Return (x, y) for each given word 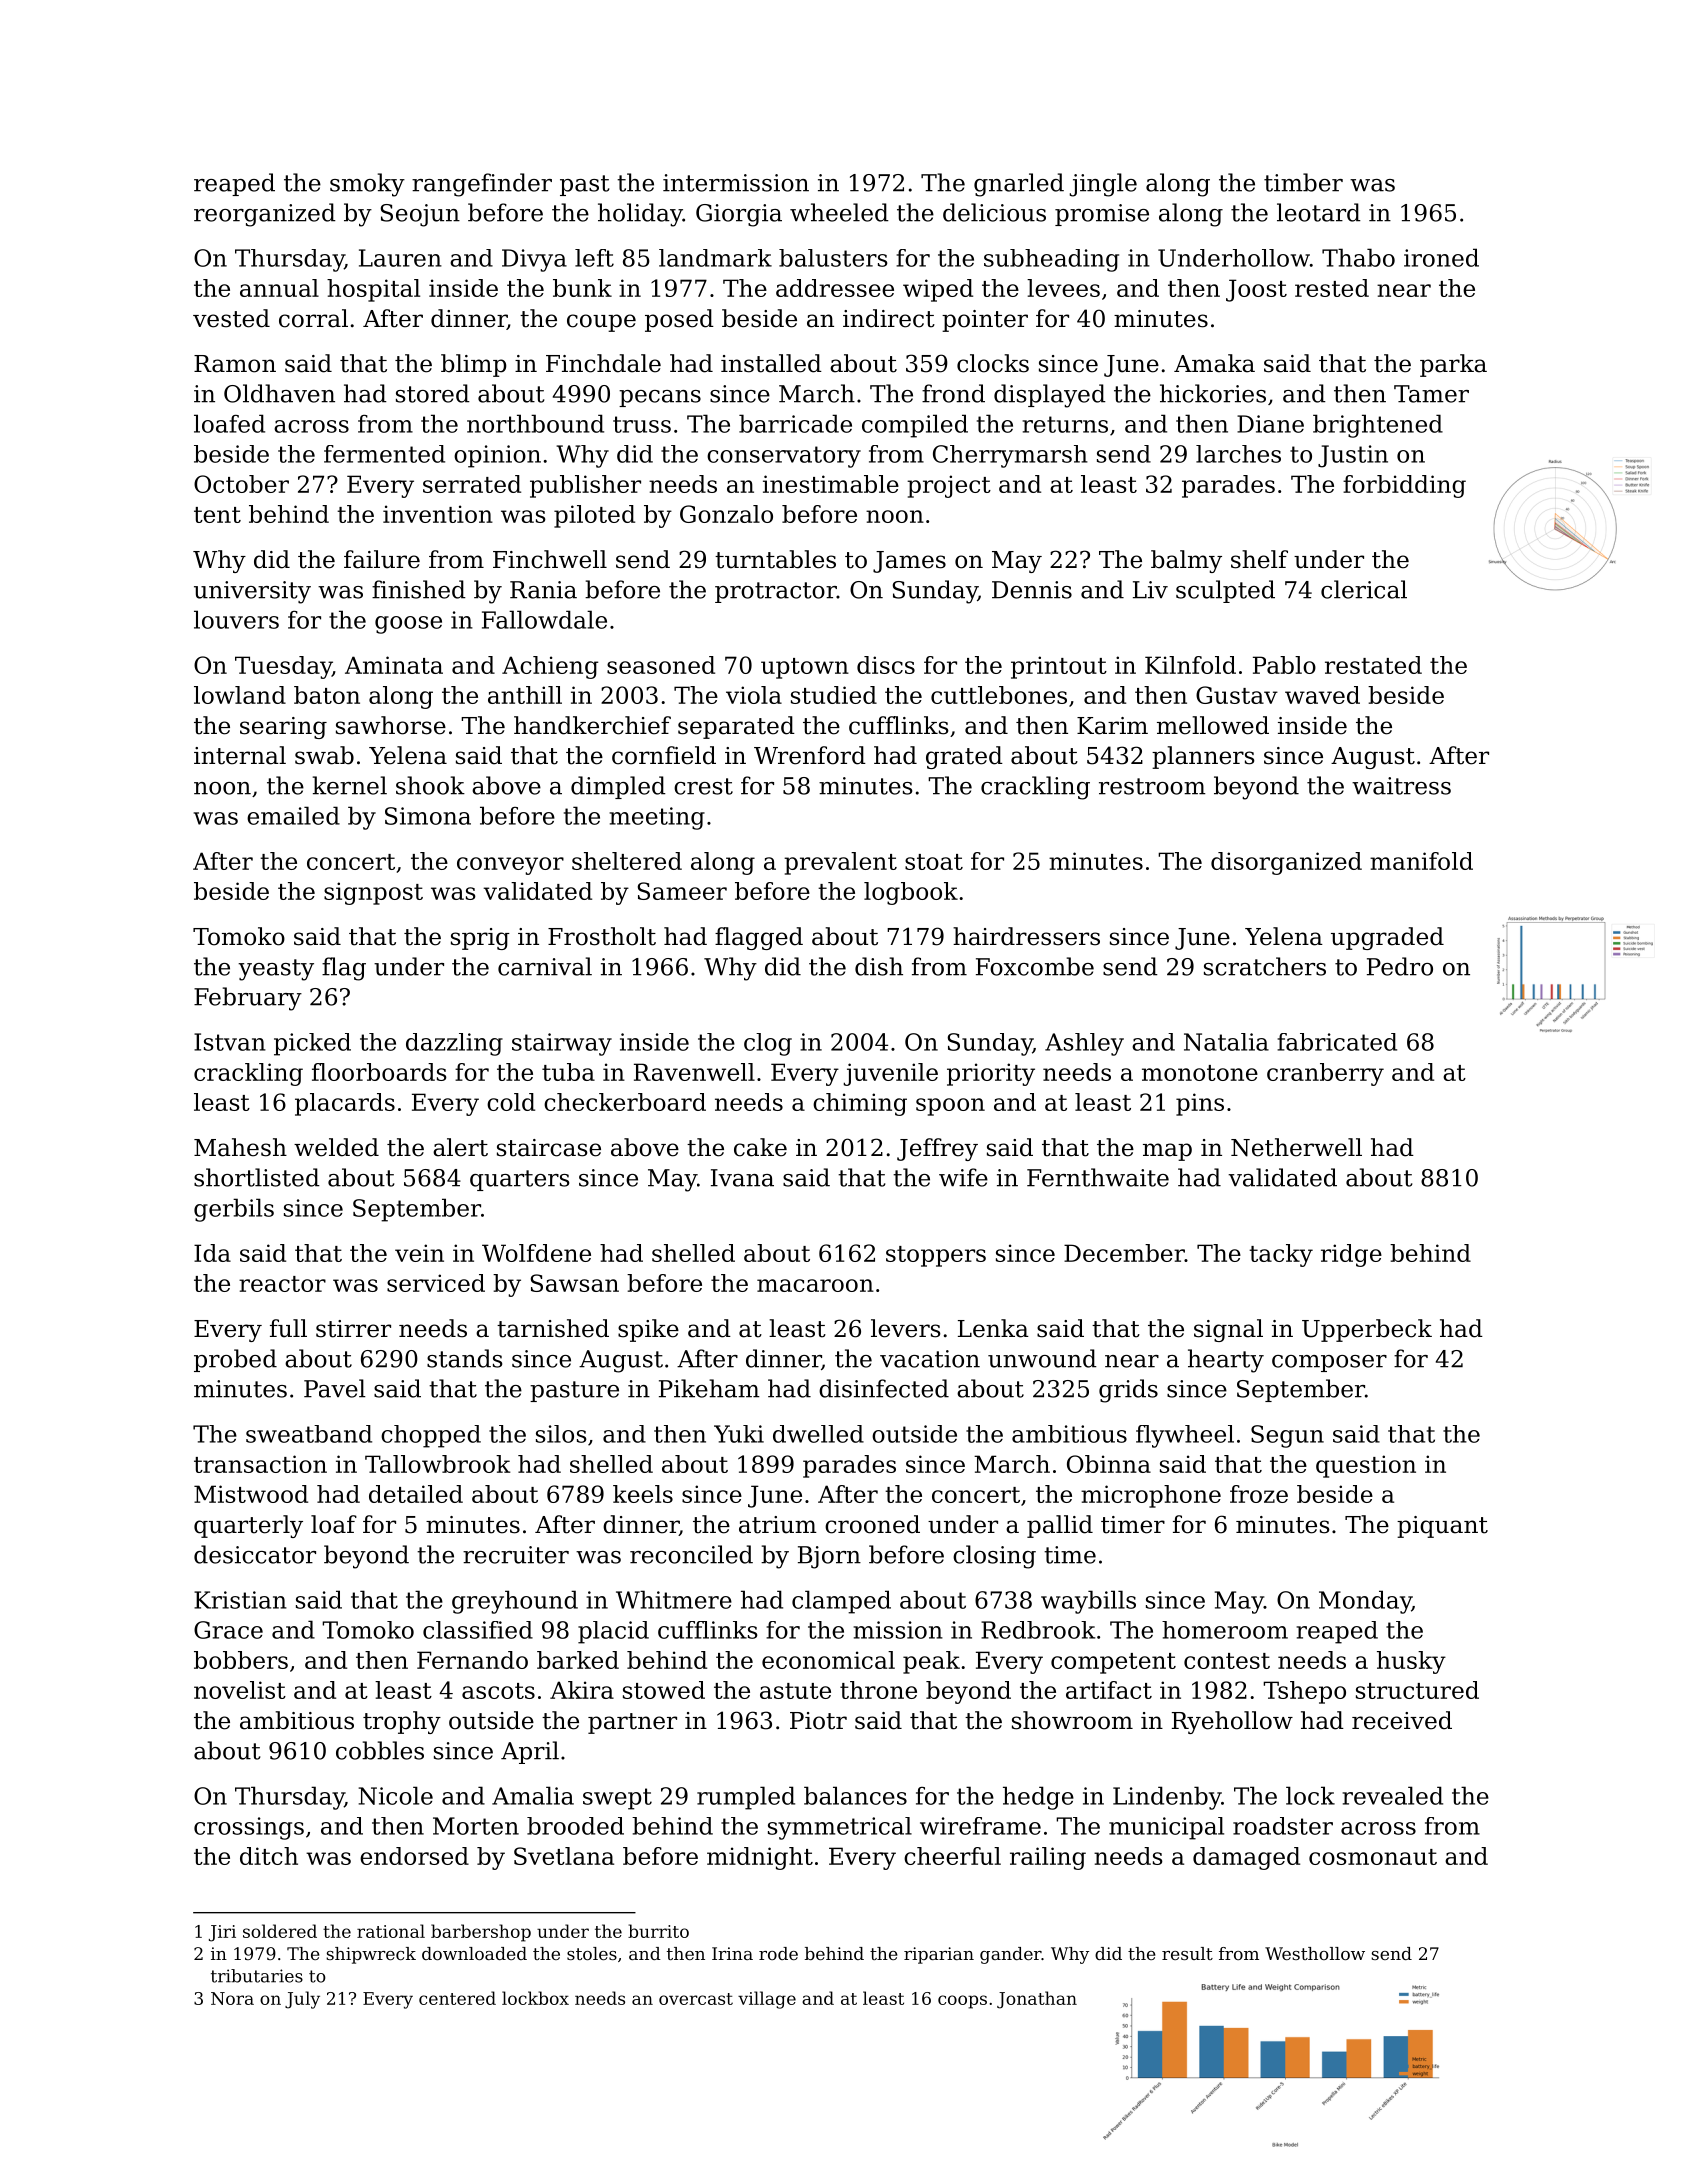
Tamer (1431, 394)
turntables (775, 559)
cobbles (380, 1750)
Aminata (394, 665)
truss (642, 424)
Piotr (818, 1721)
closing (994, 1557)
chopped (431, 1436)
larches (1238, 454)
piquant (1442, 1527)
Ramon (235, 364)
